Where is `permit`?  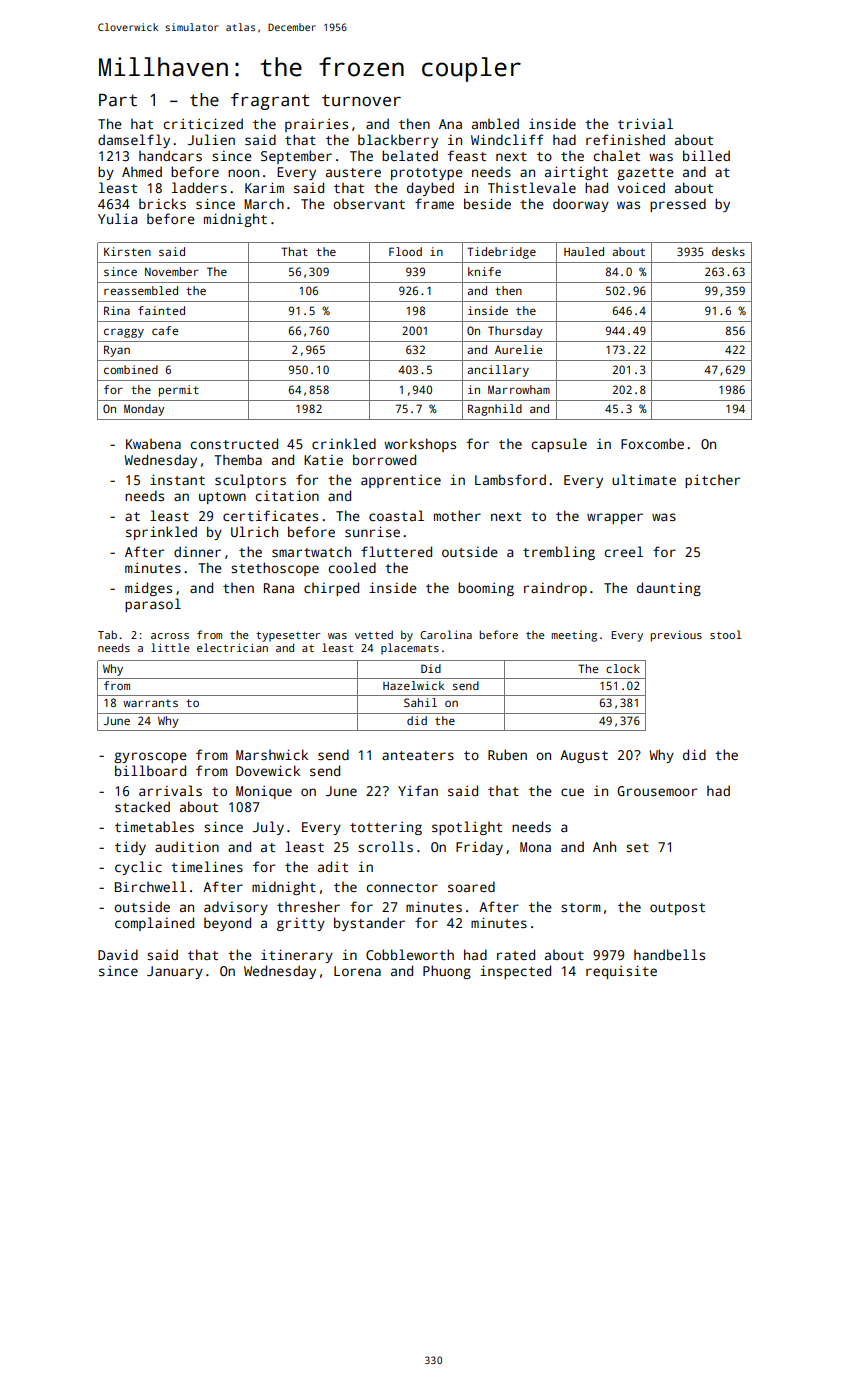
permit is located at coordinates (179, 391).
